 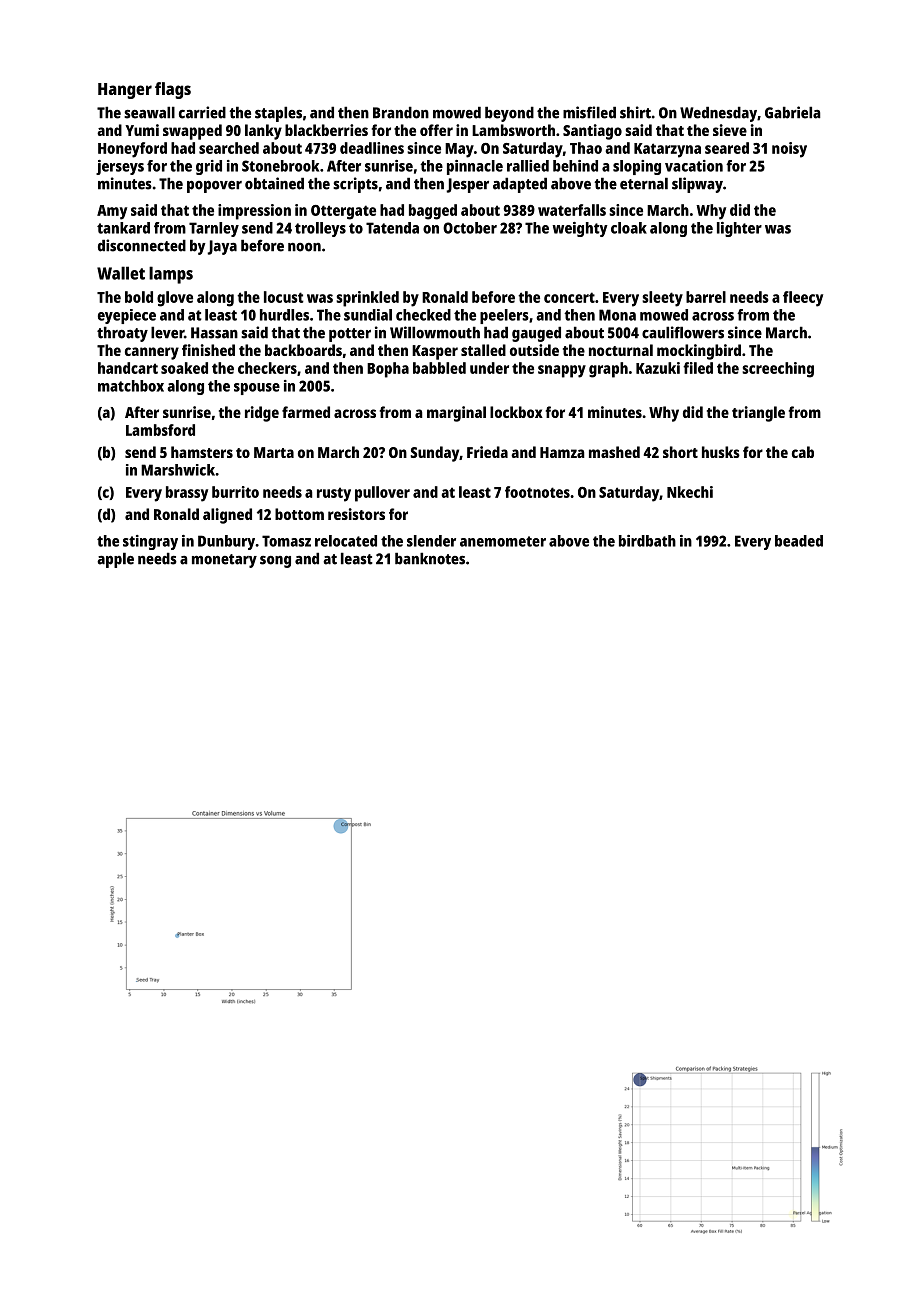 What do you see at coordinates (257, 389) in the page?
I see `spouse` at bounding box center [257, 389].
